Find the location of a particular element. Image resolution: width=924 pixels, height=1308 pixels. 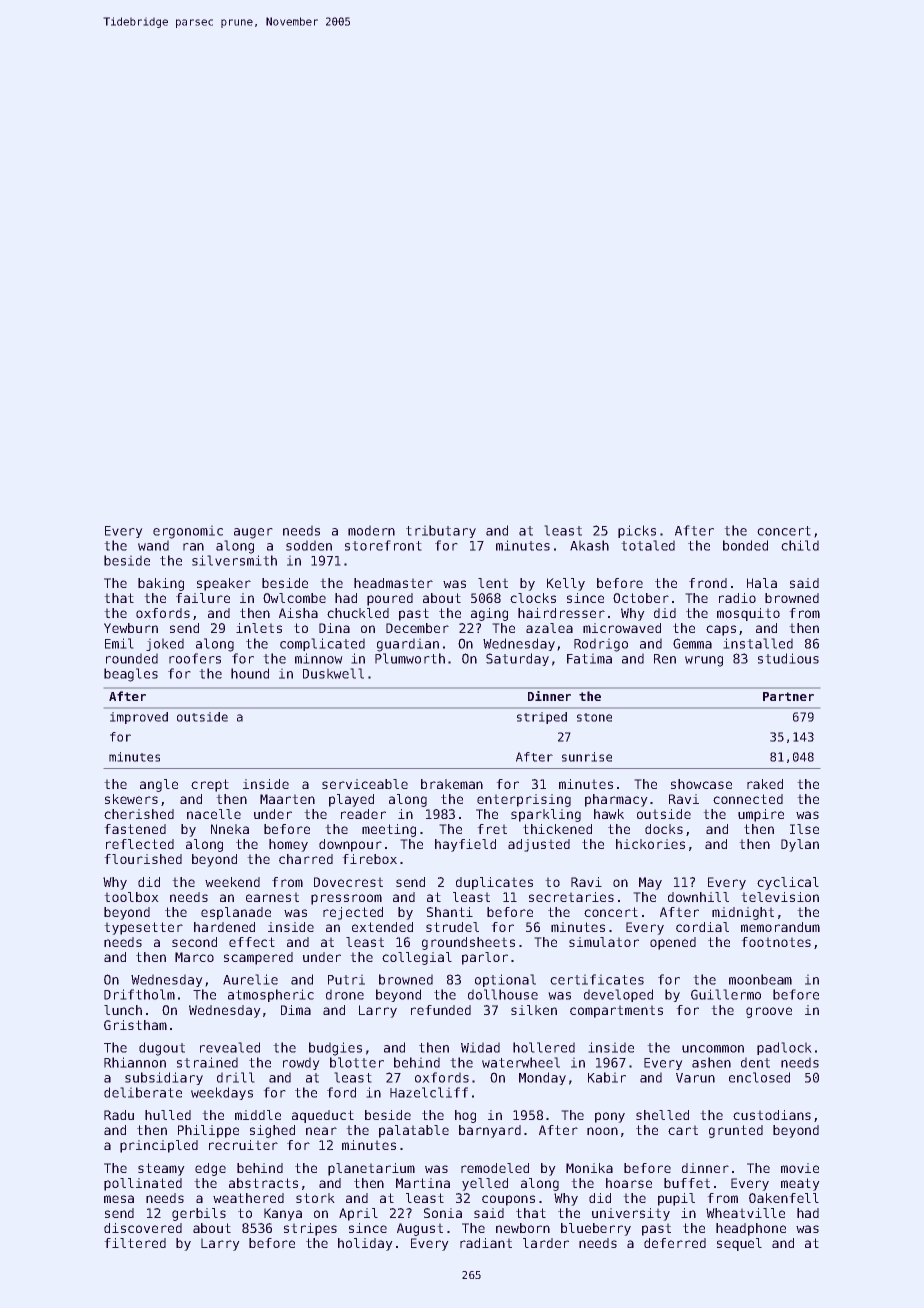

cyclical is located at coordinates (788, 883).
